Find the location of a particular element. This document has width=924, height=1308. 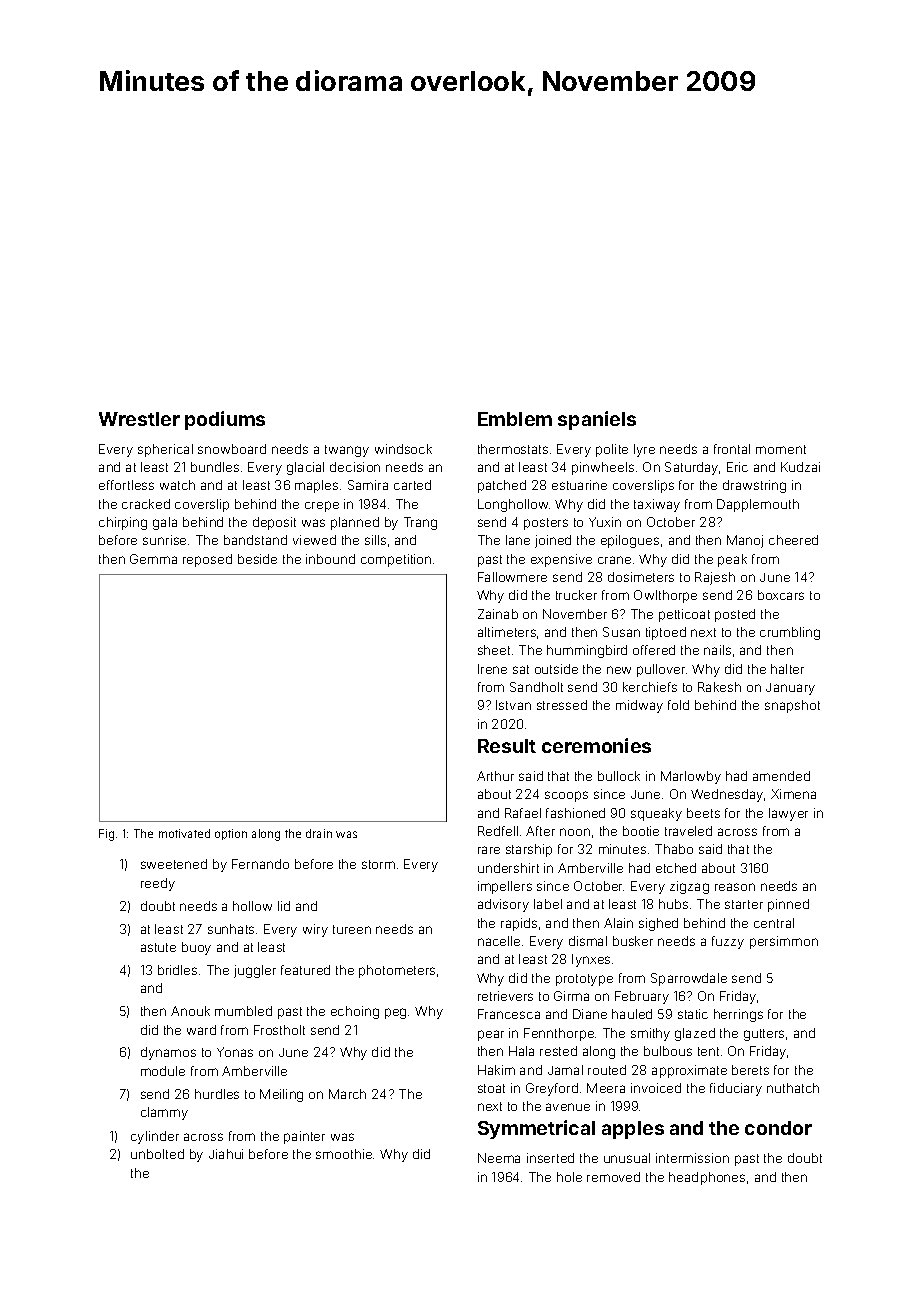

starter is located at coordinates (744, 904).
